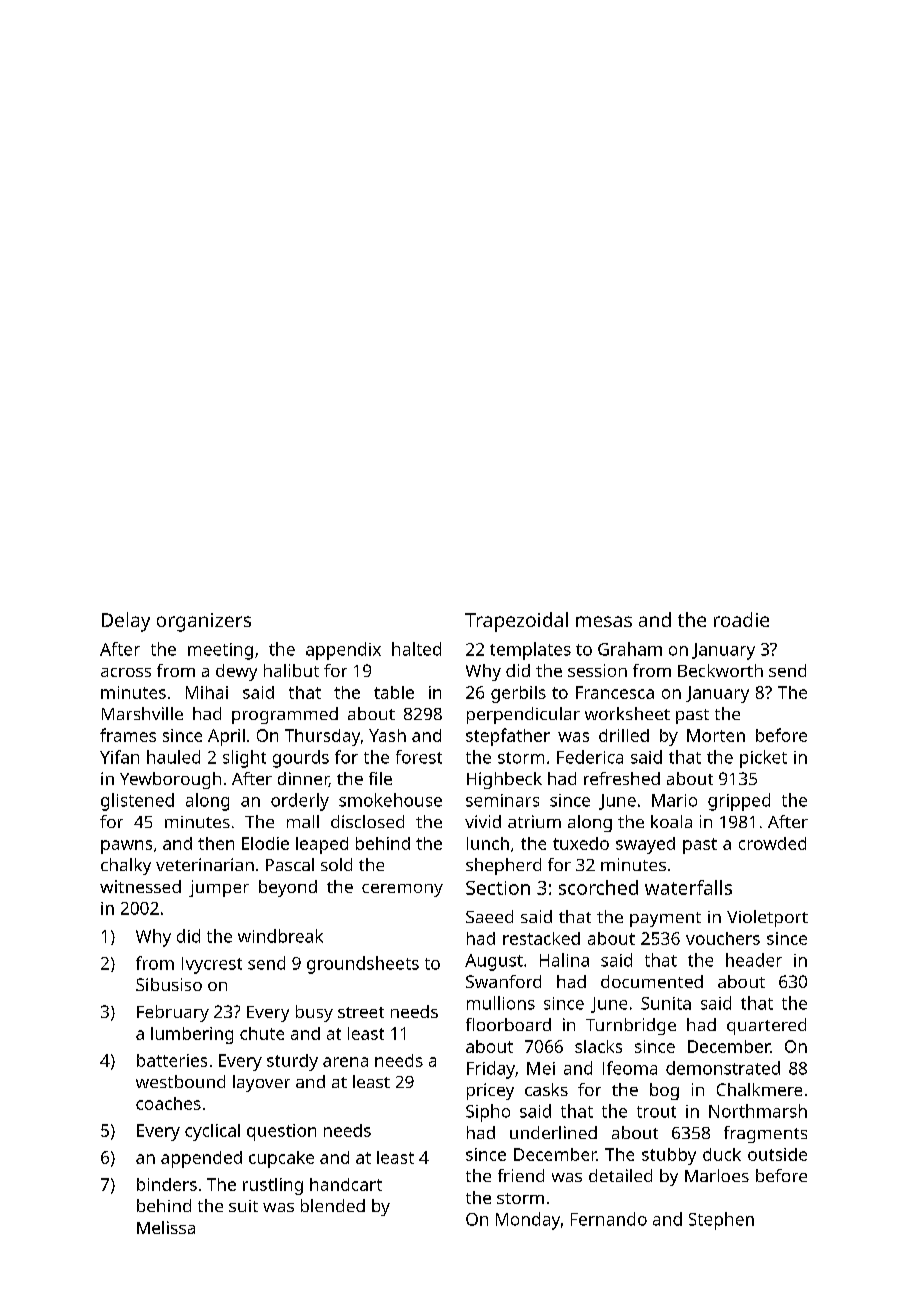 This screenshot has width=908, height=1316. I want to click on Highbeck, so click(504, 780).
